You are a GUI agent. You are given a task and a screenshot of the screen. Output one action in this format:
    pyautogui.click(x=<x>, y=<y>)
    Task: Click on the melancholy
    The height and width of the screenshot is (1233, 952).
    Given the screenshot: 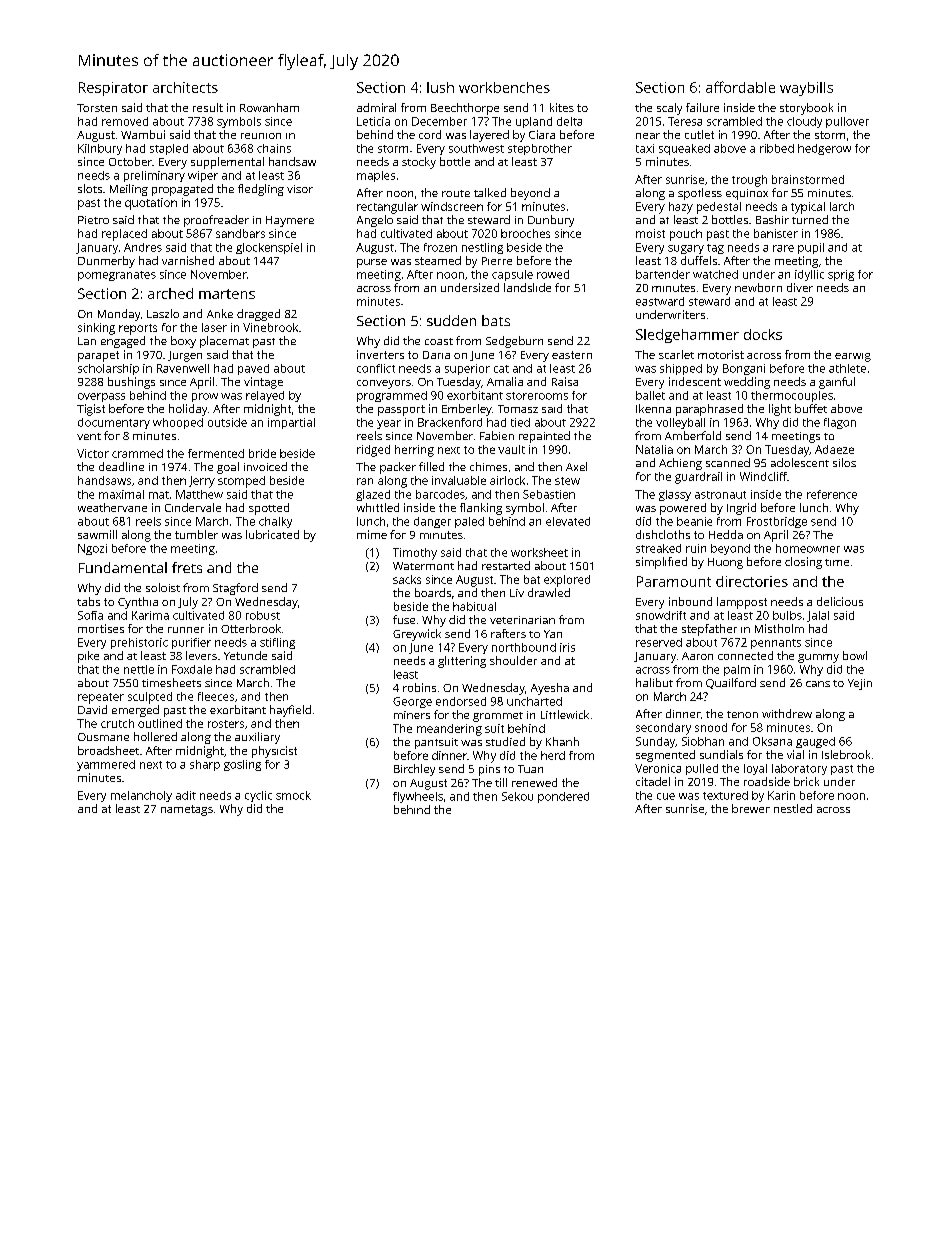 What is the action you would take?
    pyautogui.click(x=141, y=796)
